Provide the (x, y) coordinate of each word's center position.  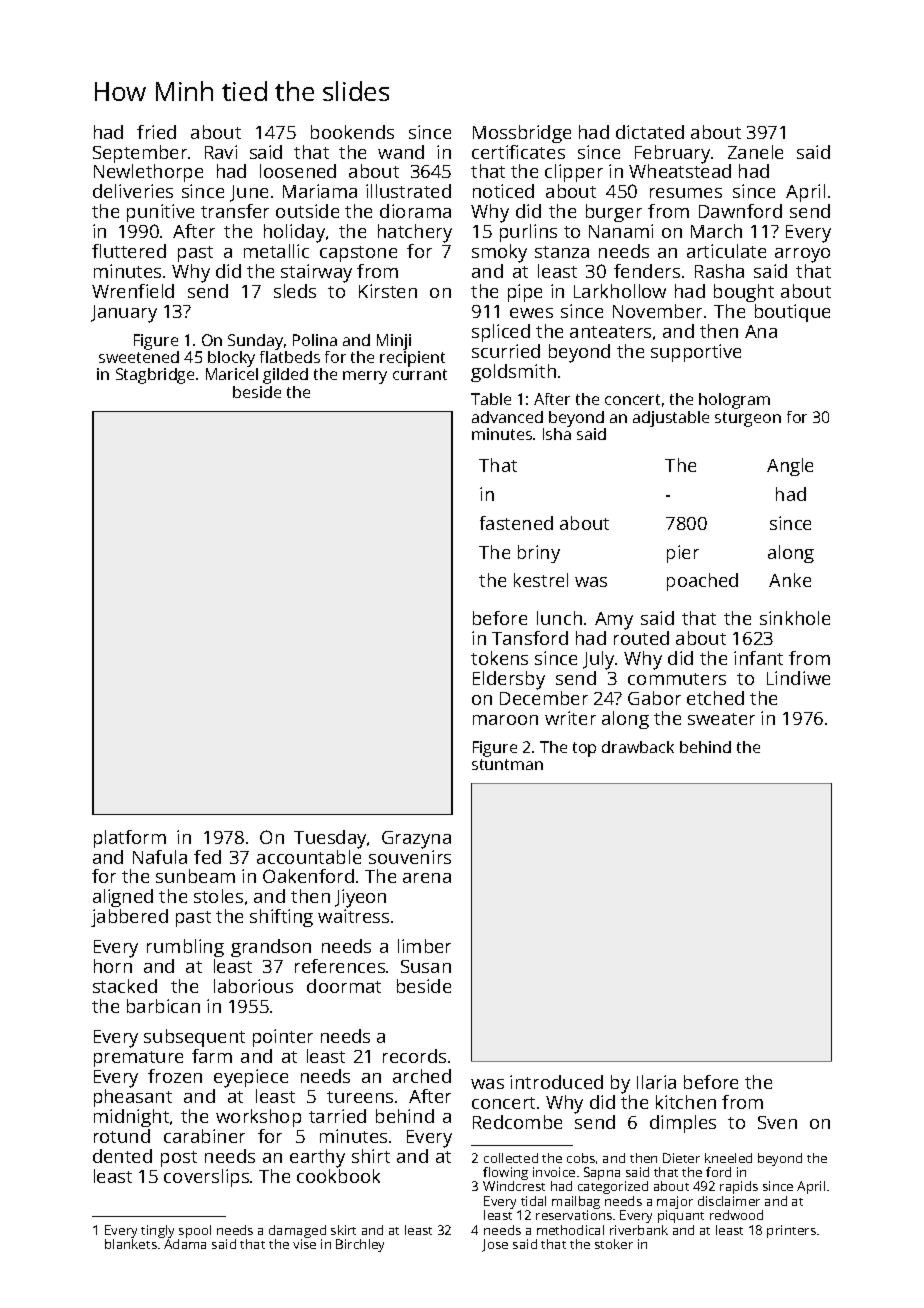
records (414, 1056)
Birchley (360, 1245)
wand (401, 152)
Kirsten (388, 291)
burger (614, 213)
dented (122, 1156)
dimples (683, 1124)
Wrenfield (133, 291)
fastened (516, 523)
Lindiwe (798, 678)
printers (791, 1231)
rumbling (185, 948)
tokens (499, 658)
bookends (352, 132)
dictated (650, 132)
